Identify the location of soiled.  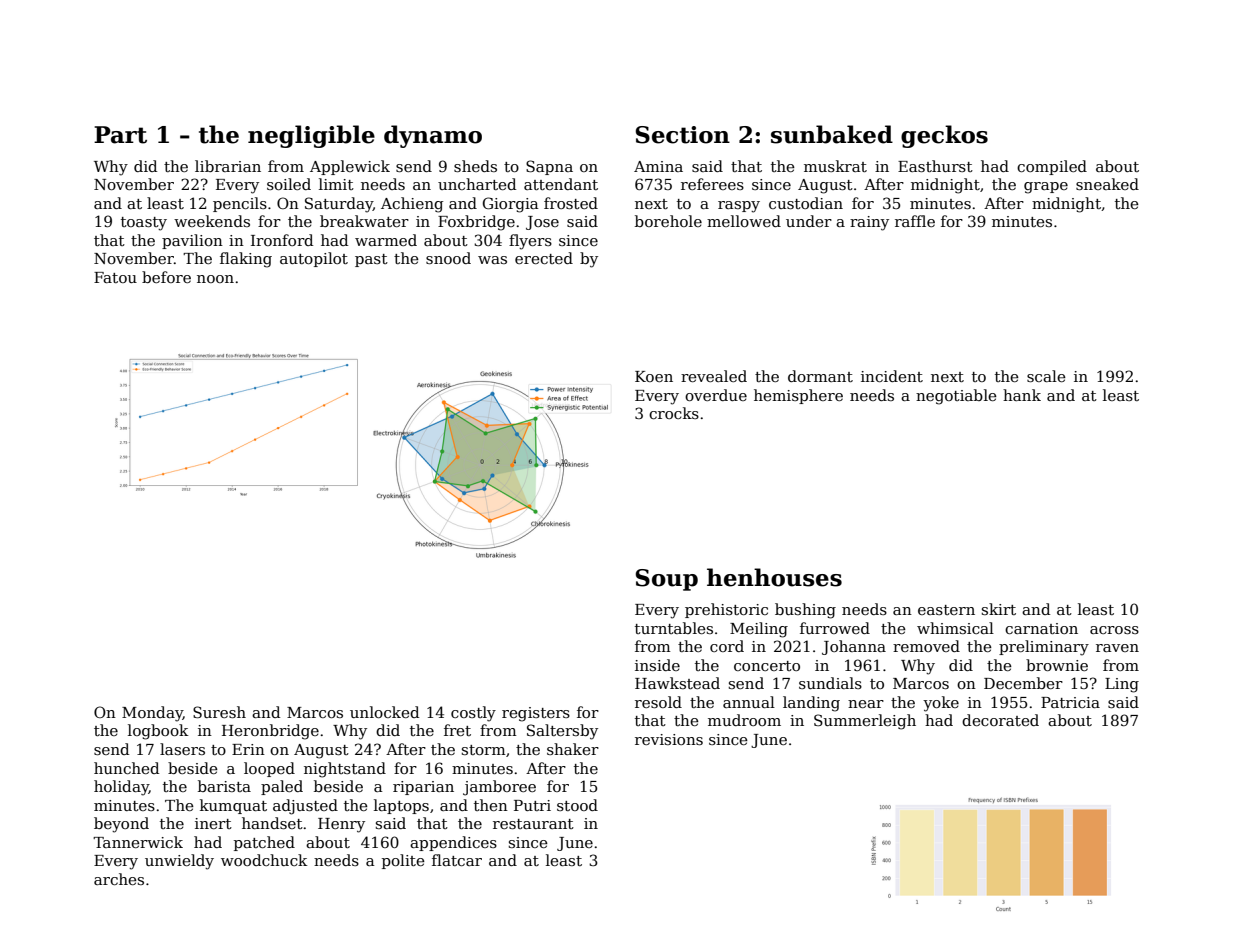
(289, 184).
